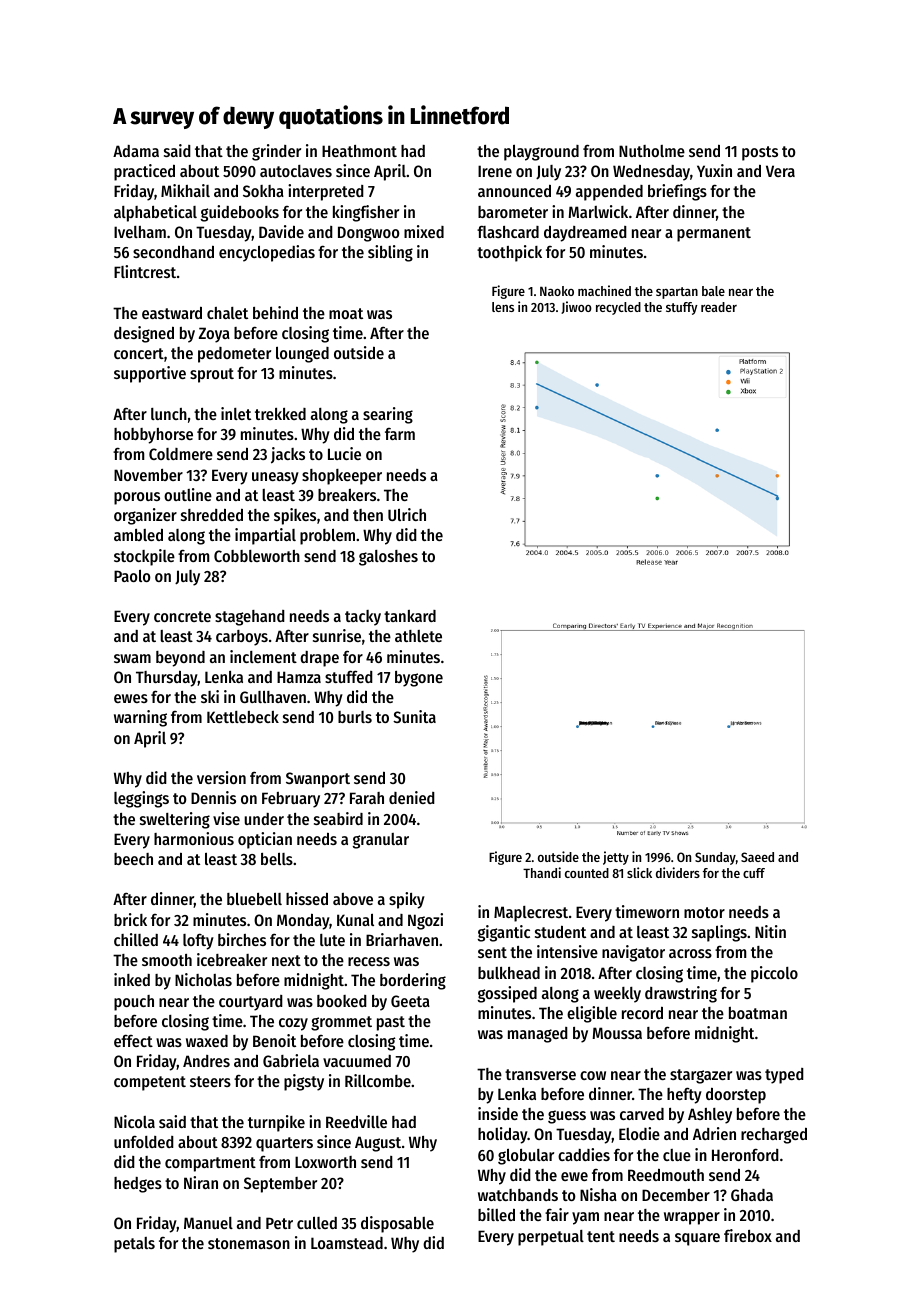 This document has height=1308, width=924. Describe the element at coordinates (346, 313) in the document. I see `moat` at that location.
